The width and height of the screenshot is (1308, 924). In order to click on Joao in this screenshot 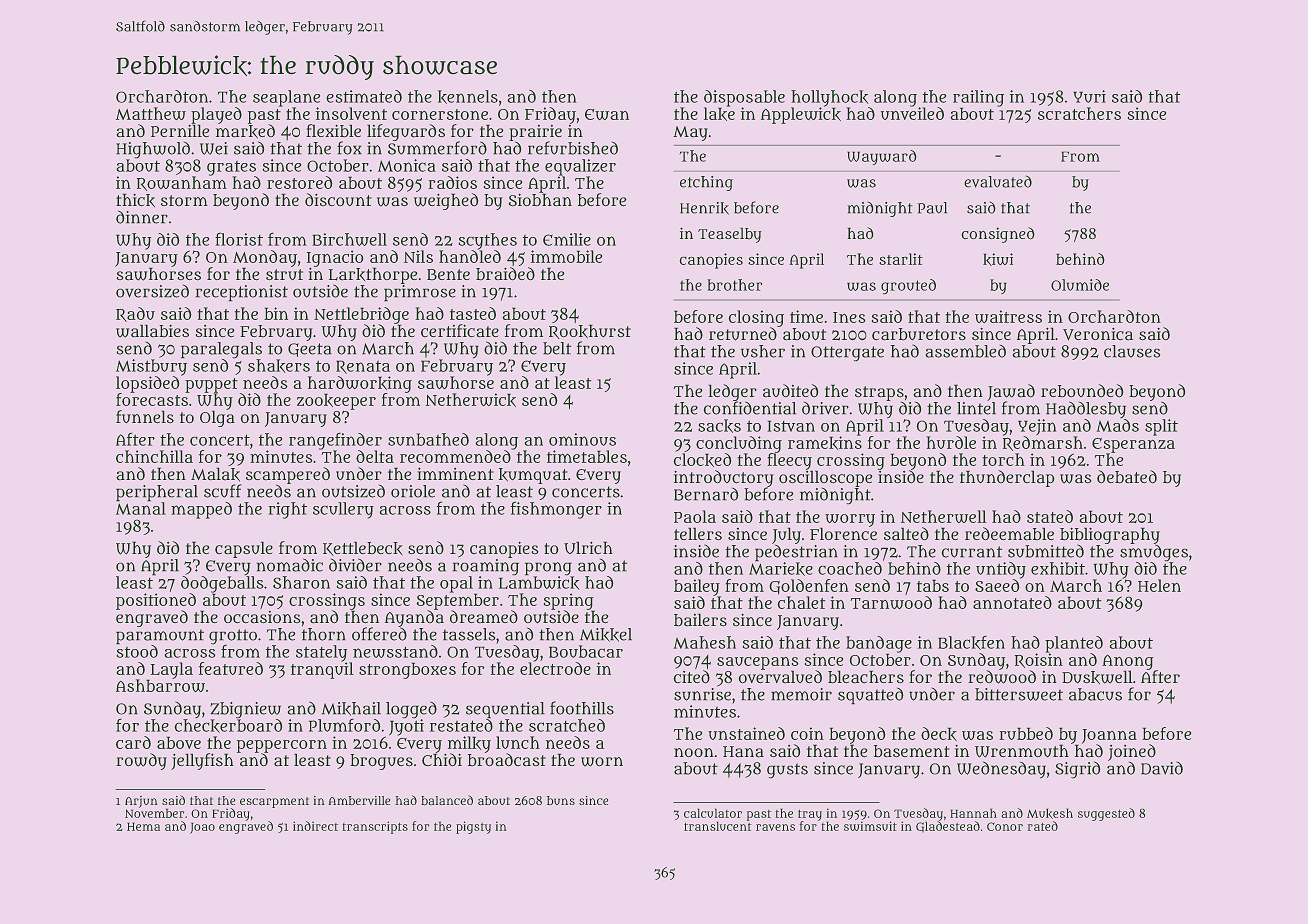, I will do `click(202, 828)`.
